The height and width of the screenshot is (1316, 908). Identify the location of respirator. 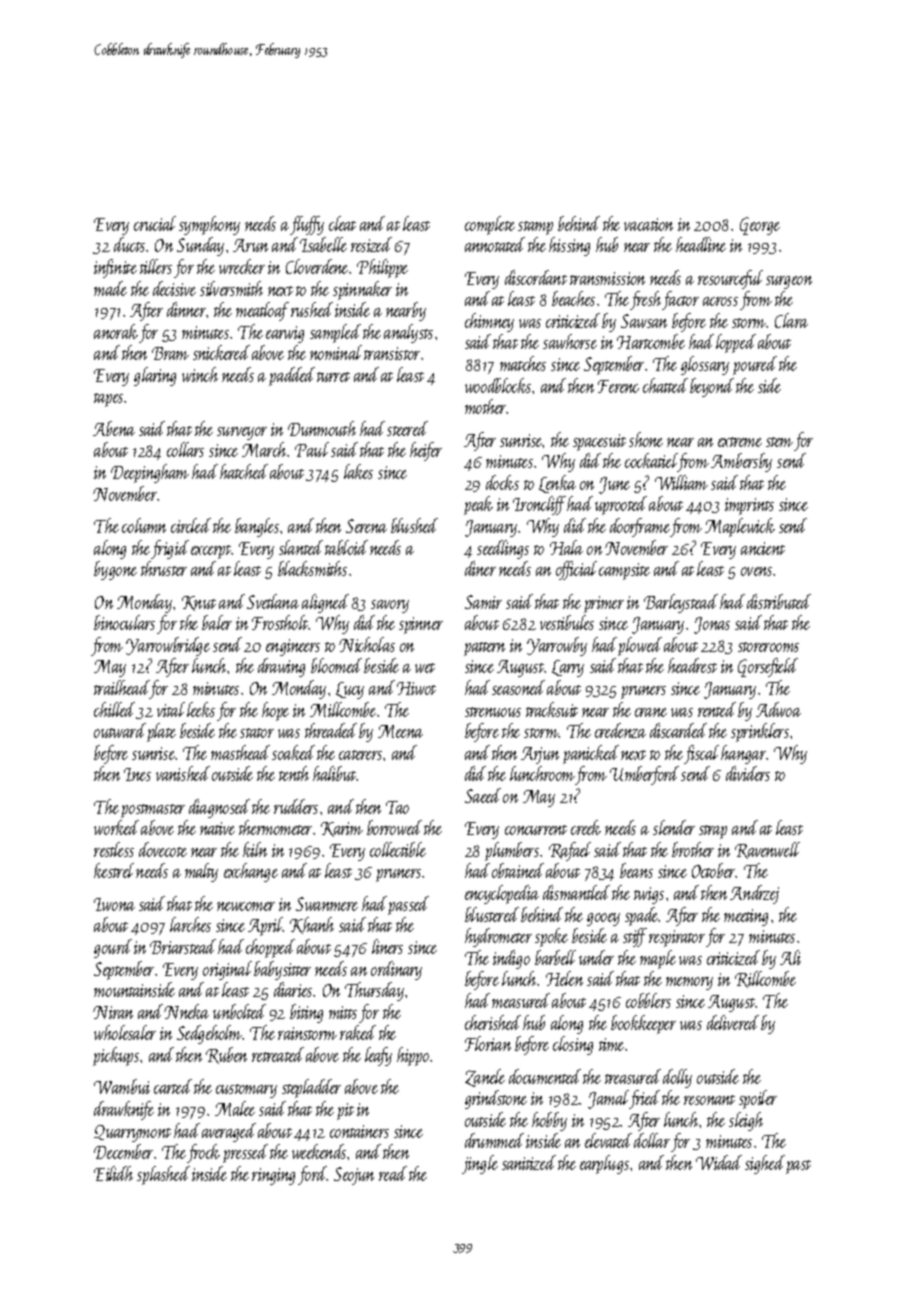
(677, 938).
